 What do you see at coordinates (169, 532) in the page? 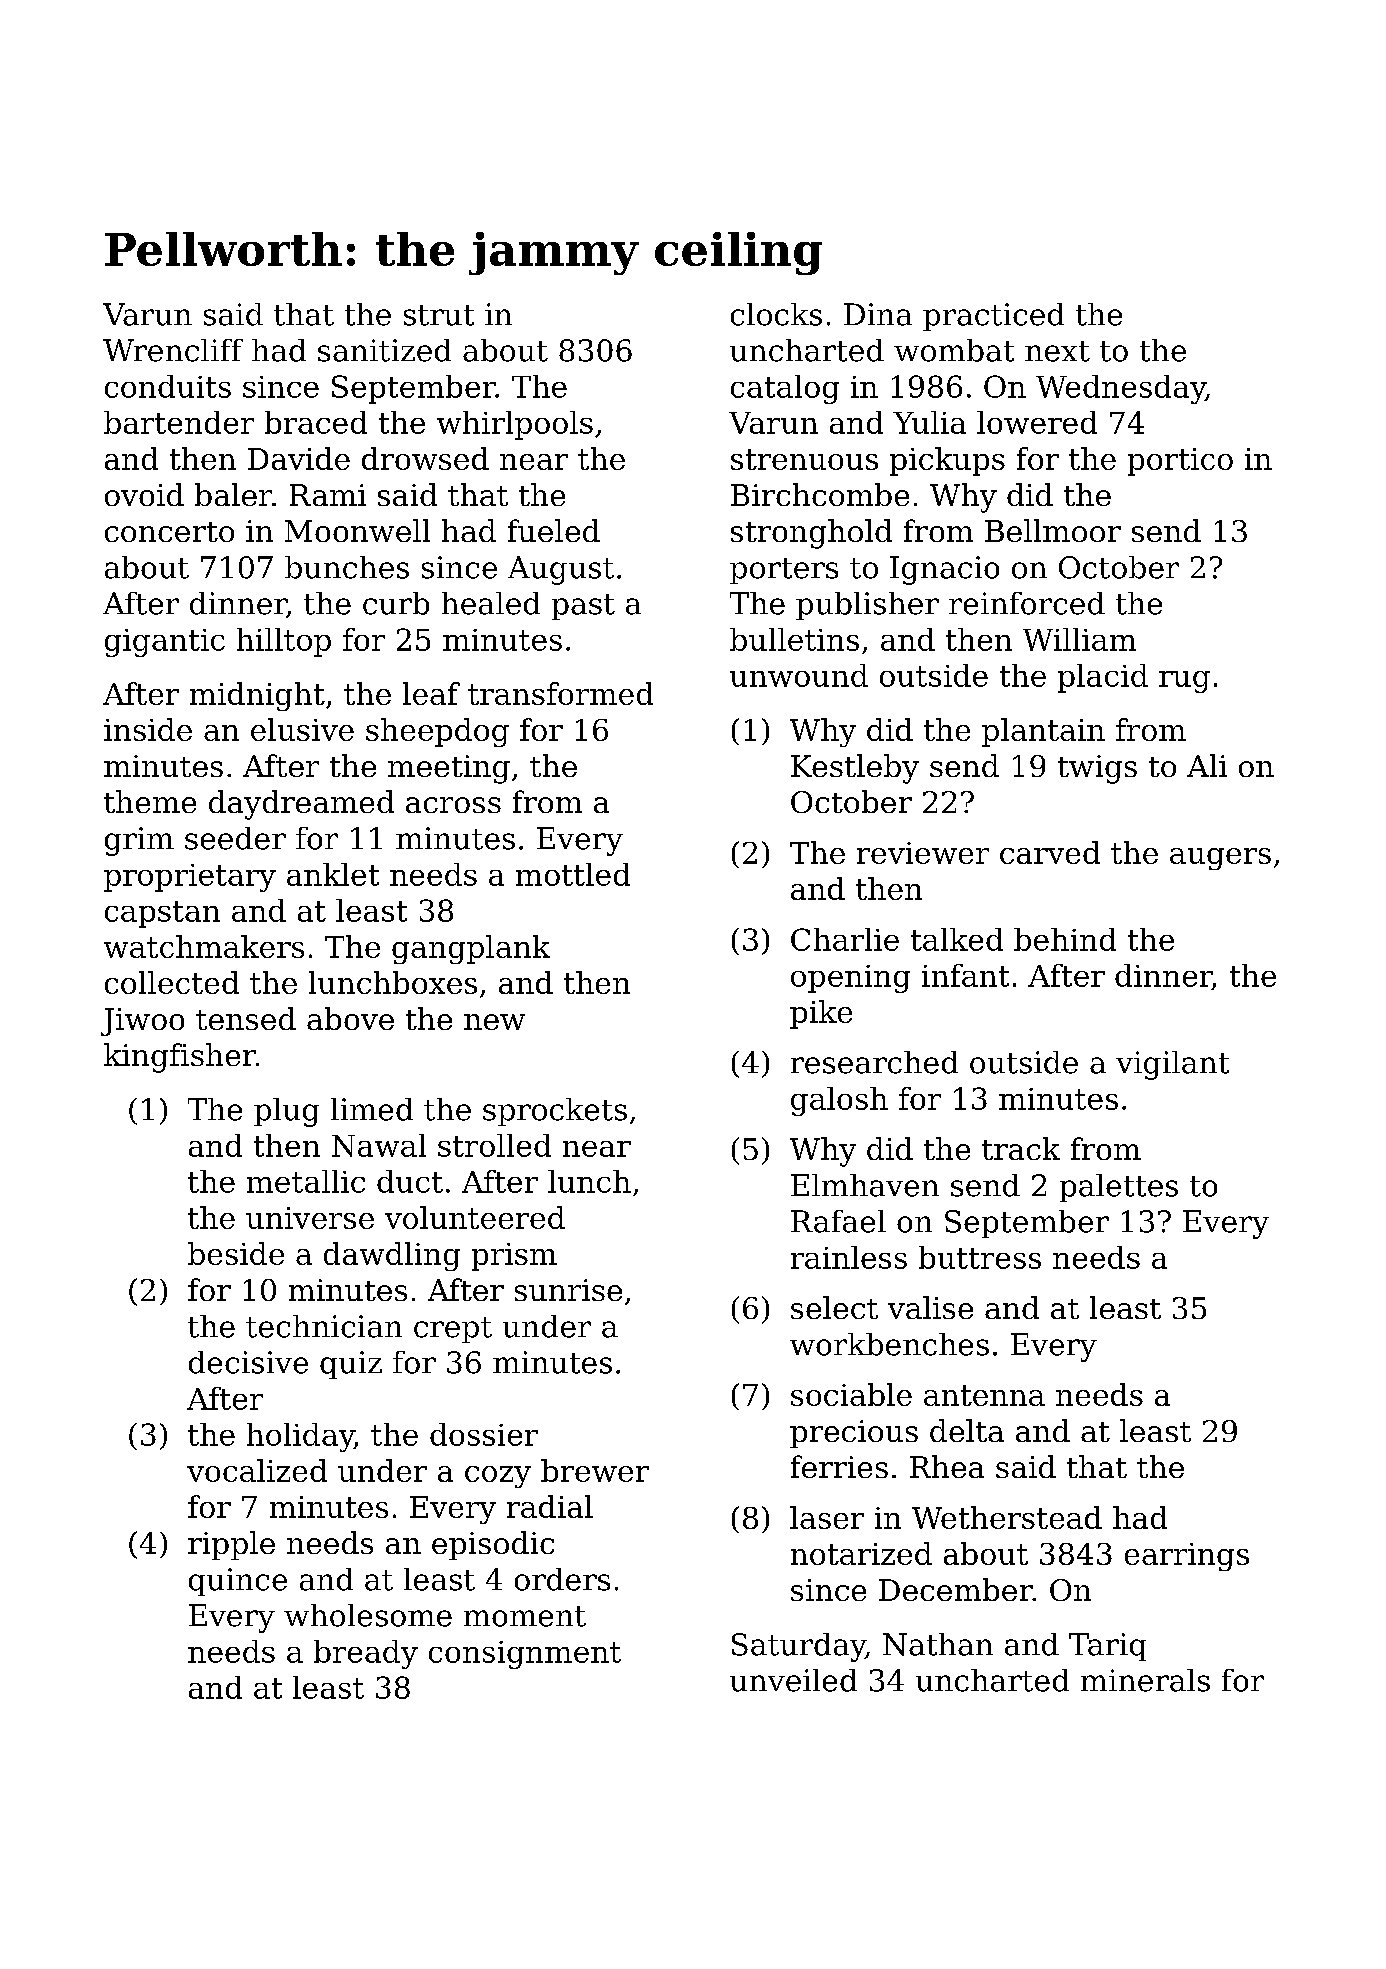
I see `concerto` at bounding box center [169, 532].
